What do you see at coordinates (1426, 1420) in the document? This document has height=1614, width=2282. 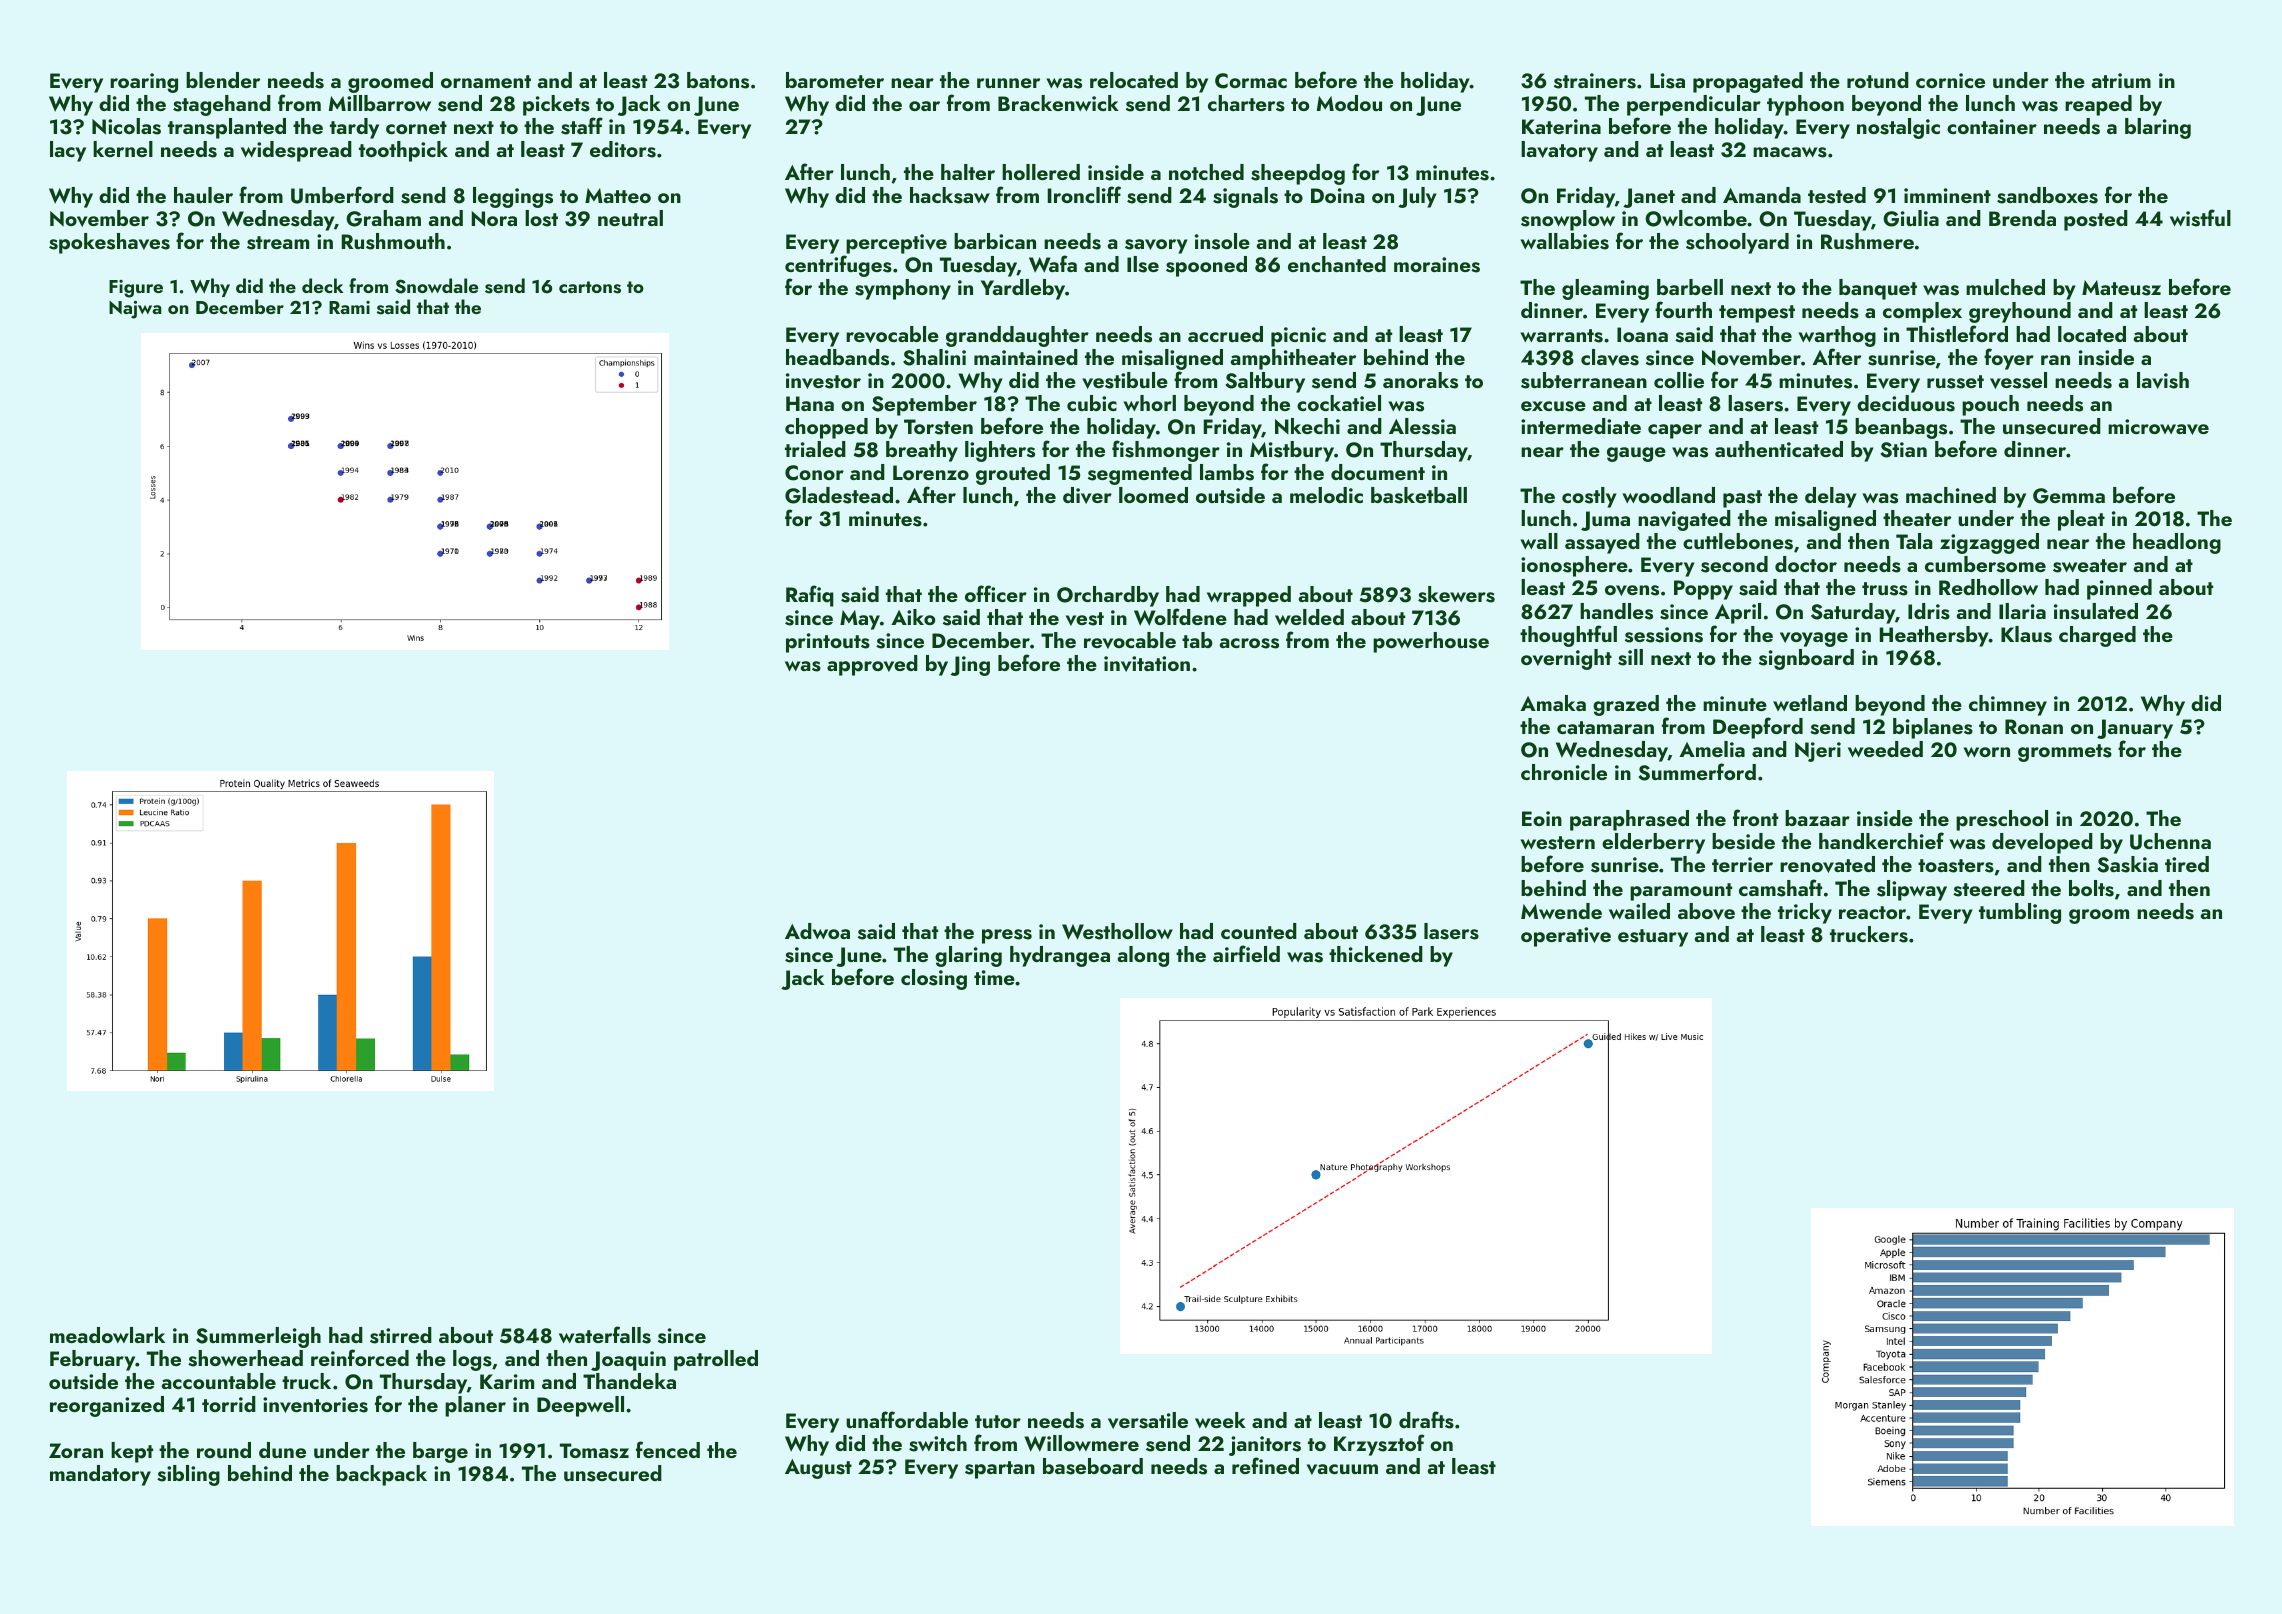 I see `drafts` at bounding box center [1426, 1420].
